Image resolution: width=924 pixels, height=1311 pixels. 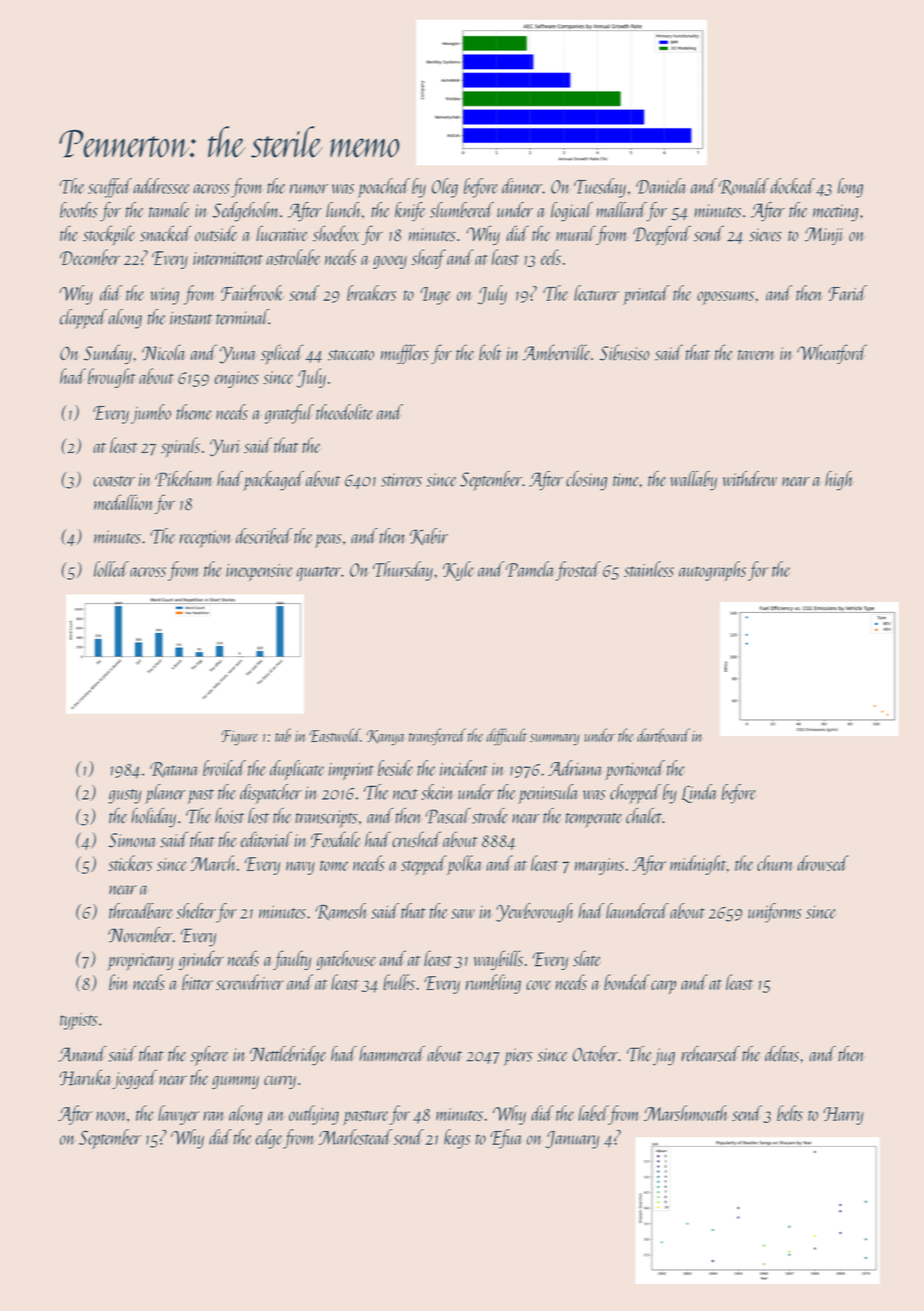 What do you see at coordinates (782, 1054) in the image?
I see `deltas` at bounding box center [782, 1054].
